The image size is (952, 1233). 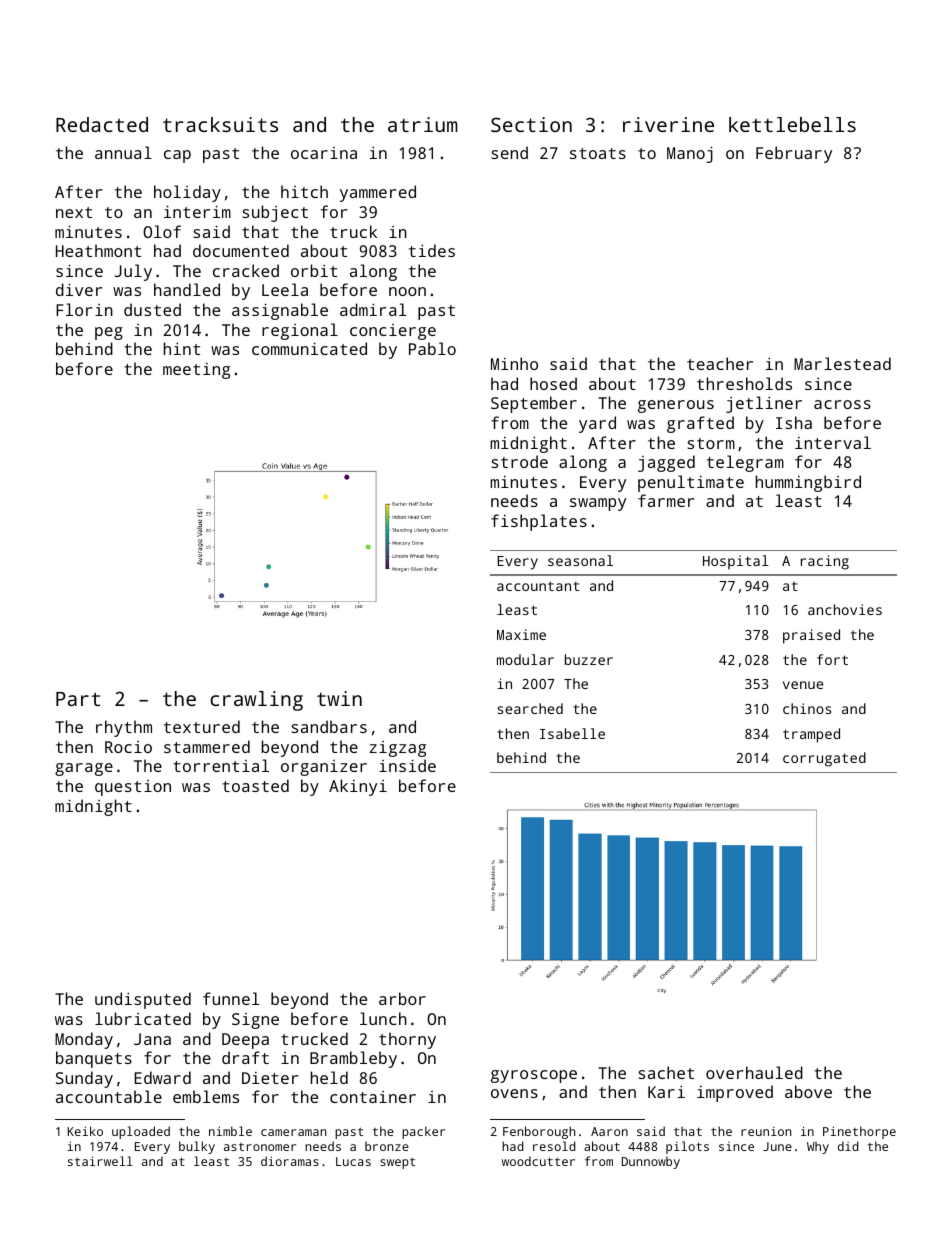 I want to click on Why, so click(x=818, y=1147).
